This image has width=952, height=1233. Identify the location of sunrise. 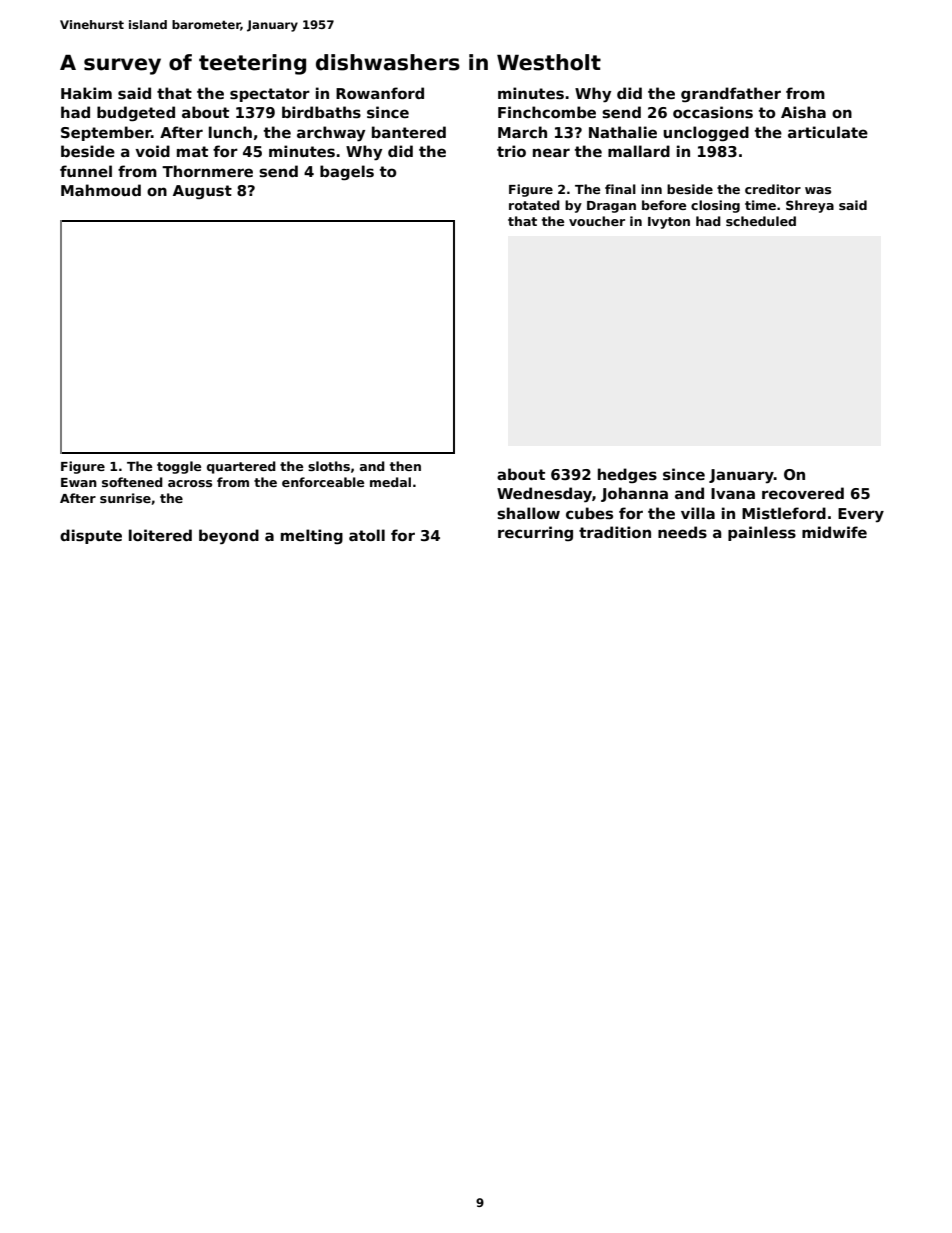
(125, 498).
